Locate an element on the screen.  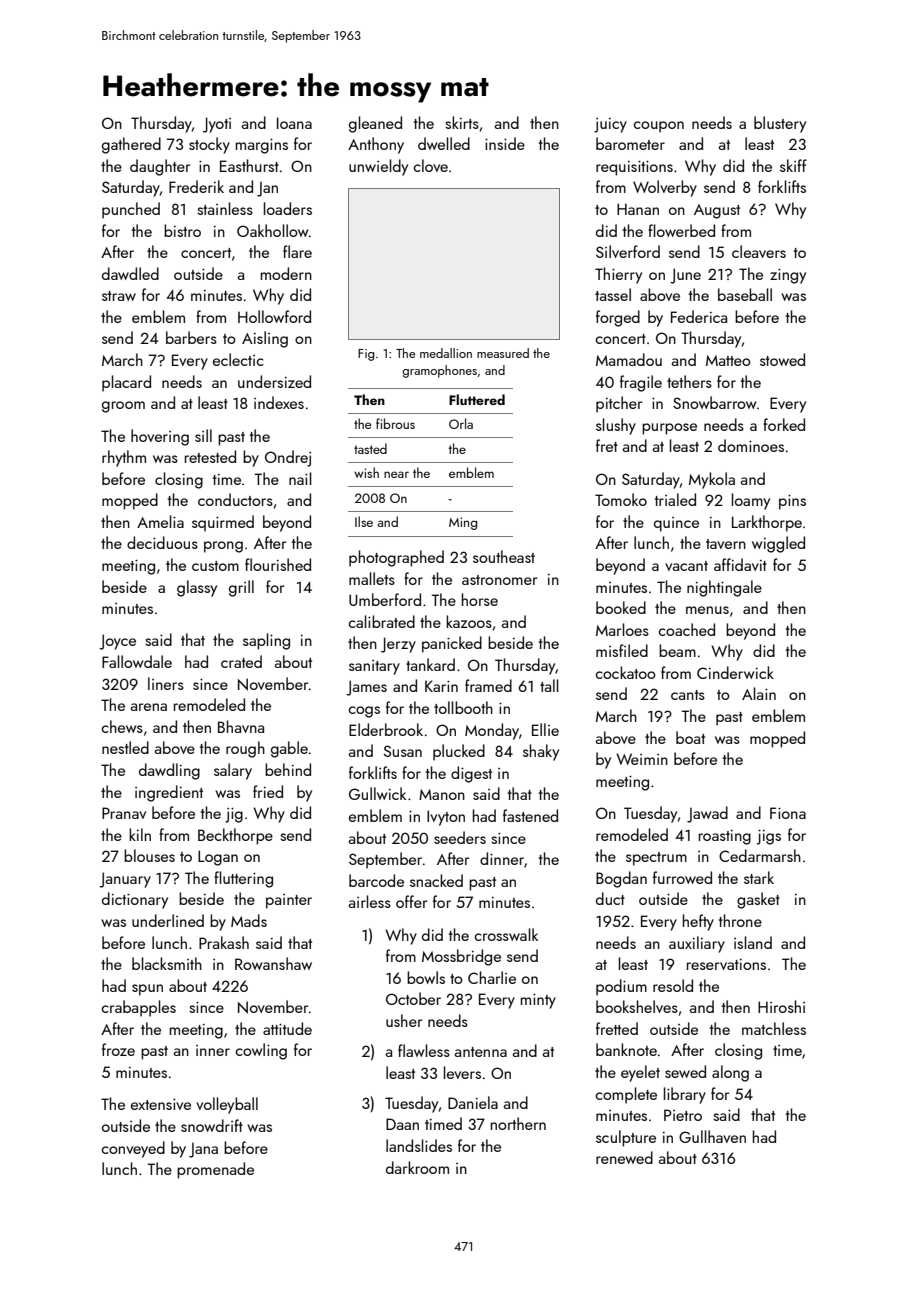
Hanan is located at coordinates (638, 209).
